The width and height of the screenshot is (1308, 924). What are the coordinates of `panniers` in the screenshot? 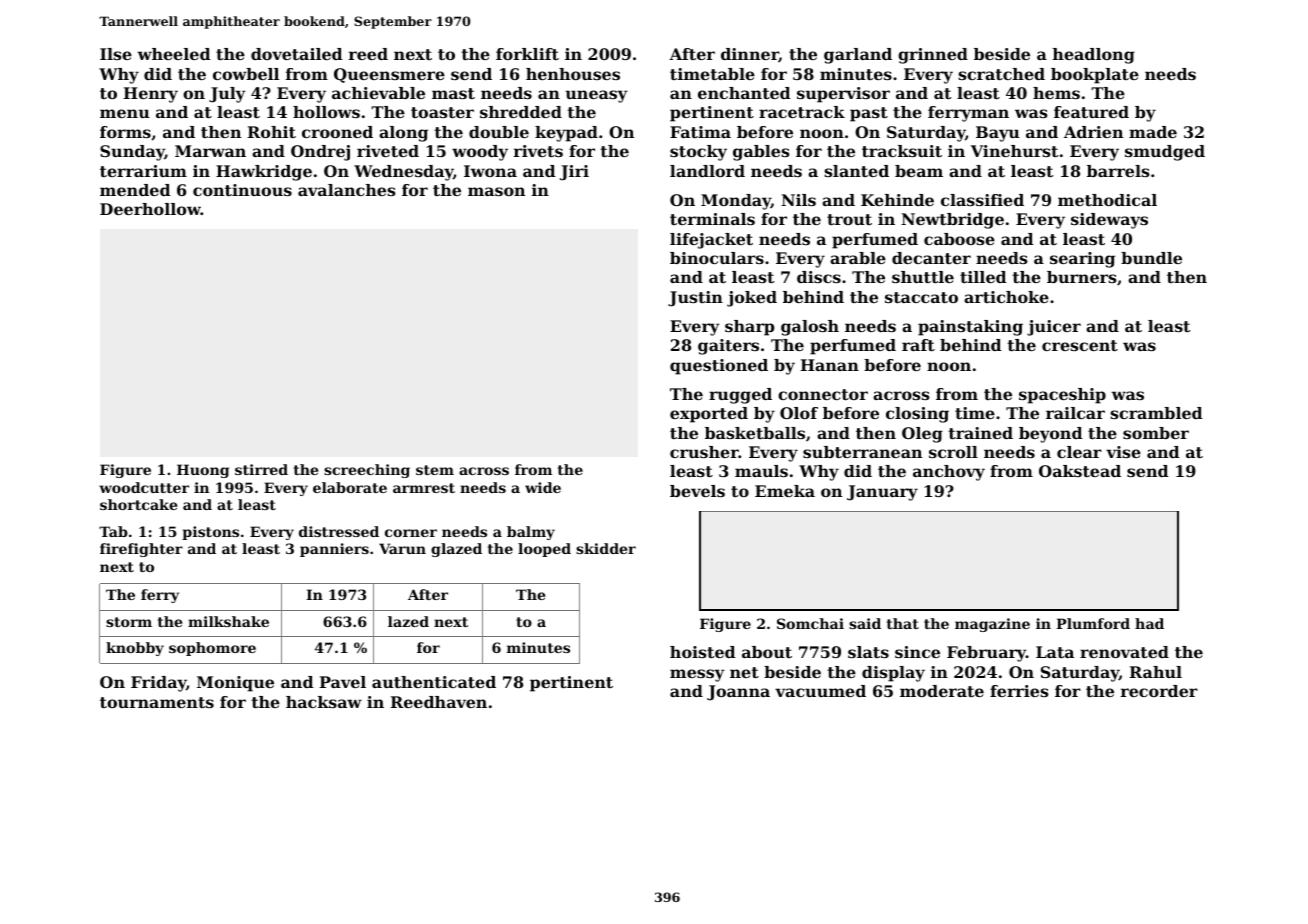 It's located at (334, 550).
